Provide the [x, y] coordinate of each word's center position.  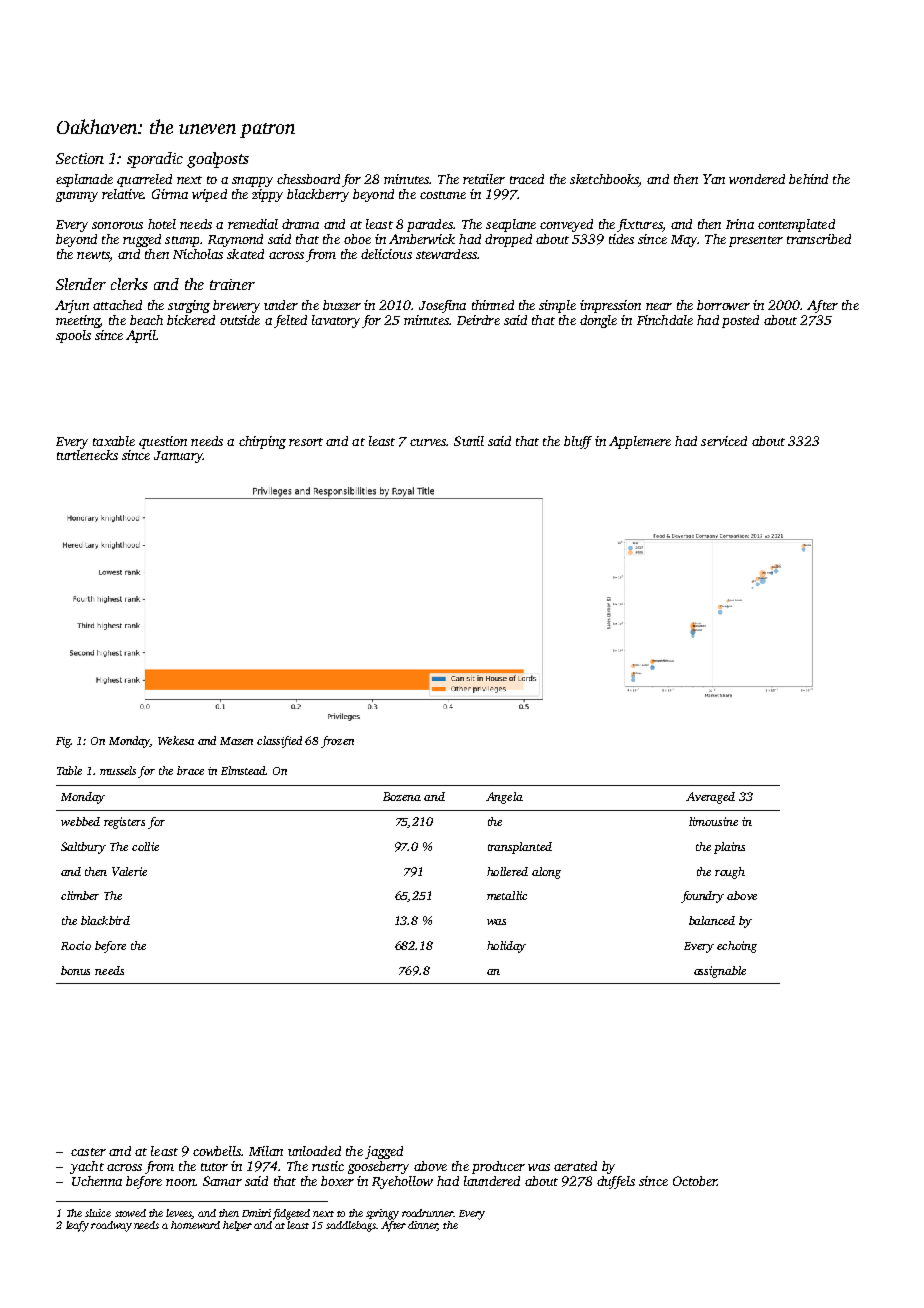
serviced [724, 441]
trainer [232, 284]
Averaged [710, 798]
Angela [504, 798]
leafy [77, 1226]
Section [80, 158]
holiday [506, 947]
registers [124, 823]
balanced [712, 920]
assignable [720, 972]
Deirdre [478, 320]
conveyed [566, 225]
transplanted [520, 848]
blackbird [105, 920]
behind [808, 179]
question [163, 442]
